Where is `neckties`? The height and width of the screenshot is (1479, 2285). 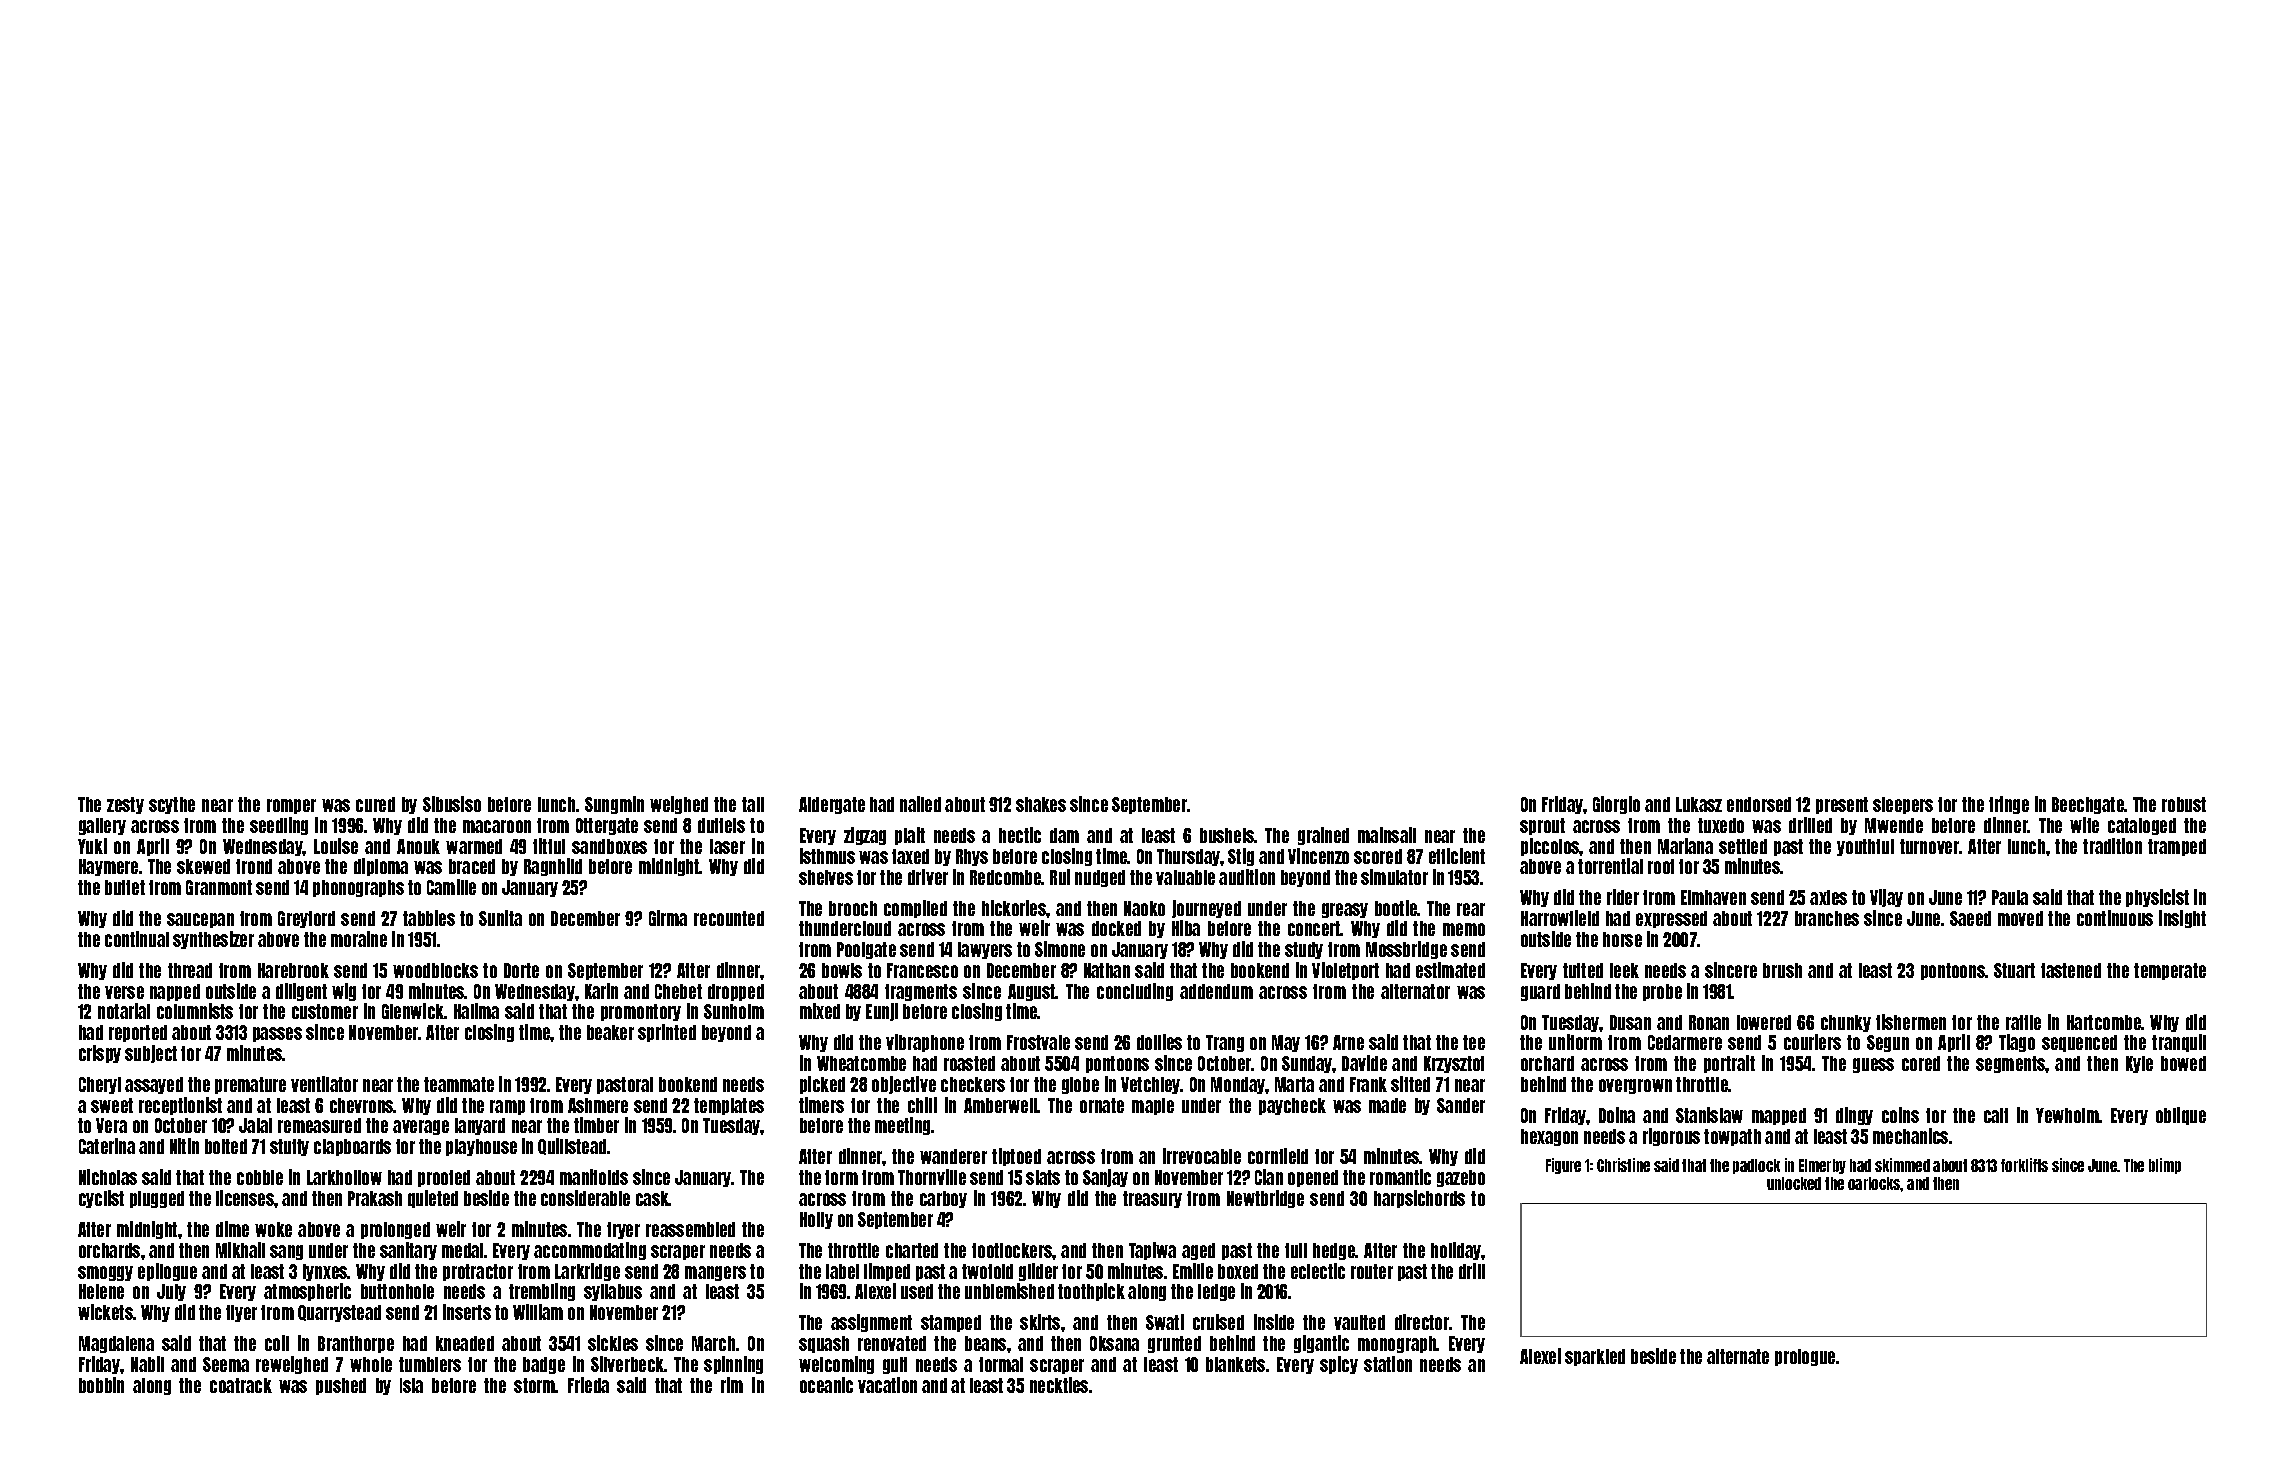
neckties is located at coordinates (1059, 1385).
